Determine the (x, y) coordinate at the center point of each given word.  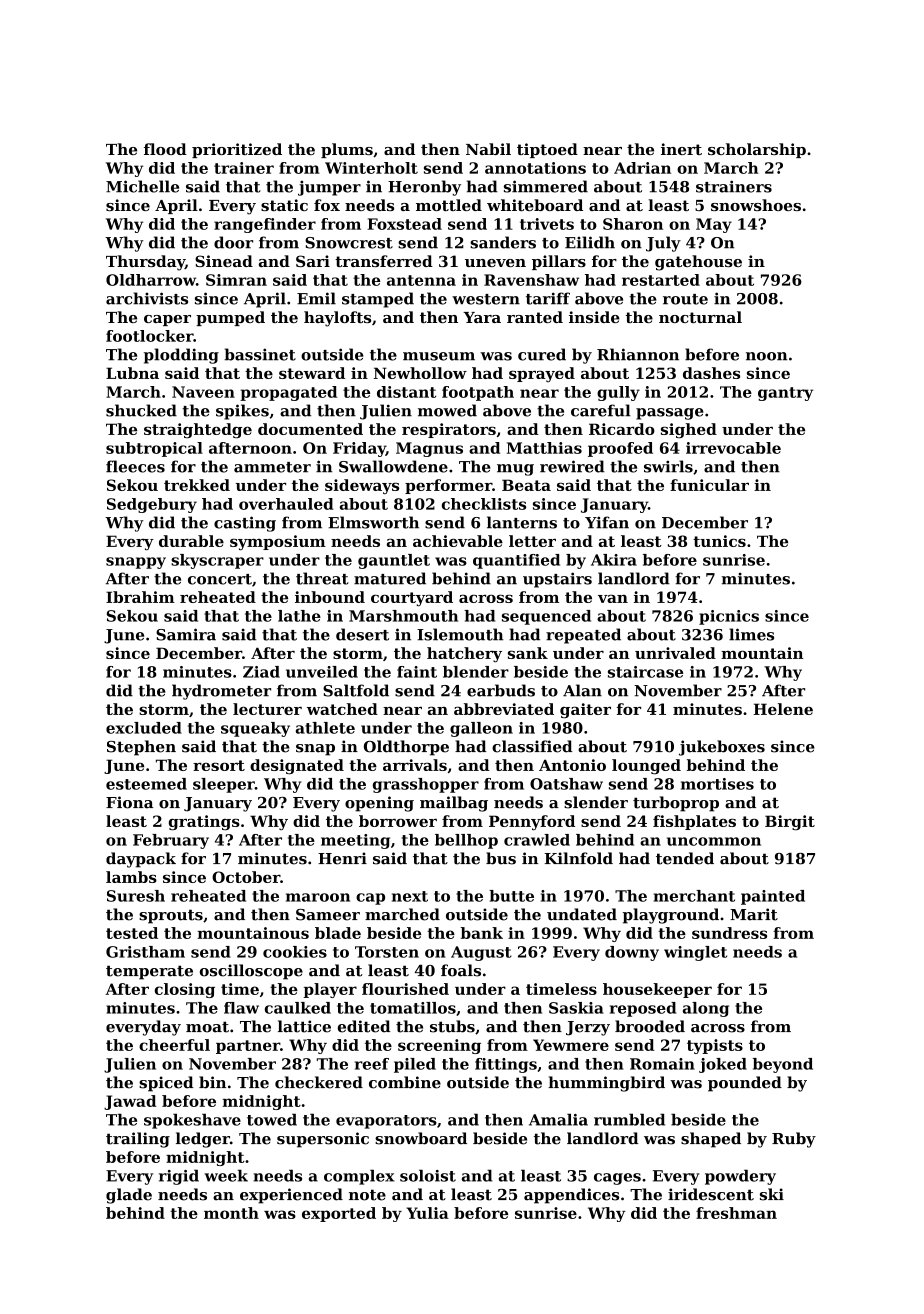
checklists (484, 504)
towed (272, 1119)
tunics (719, 541)
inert (681, 149)
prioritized (237, 150)
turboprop (676, 804)
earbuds (501, 690)
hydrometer (221, 692)
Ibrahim (140, 597)
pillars (559, 262)
